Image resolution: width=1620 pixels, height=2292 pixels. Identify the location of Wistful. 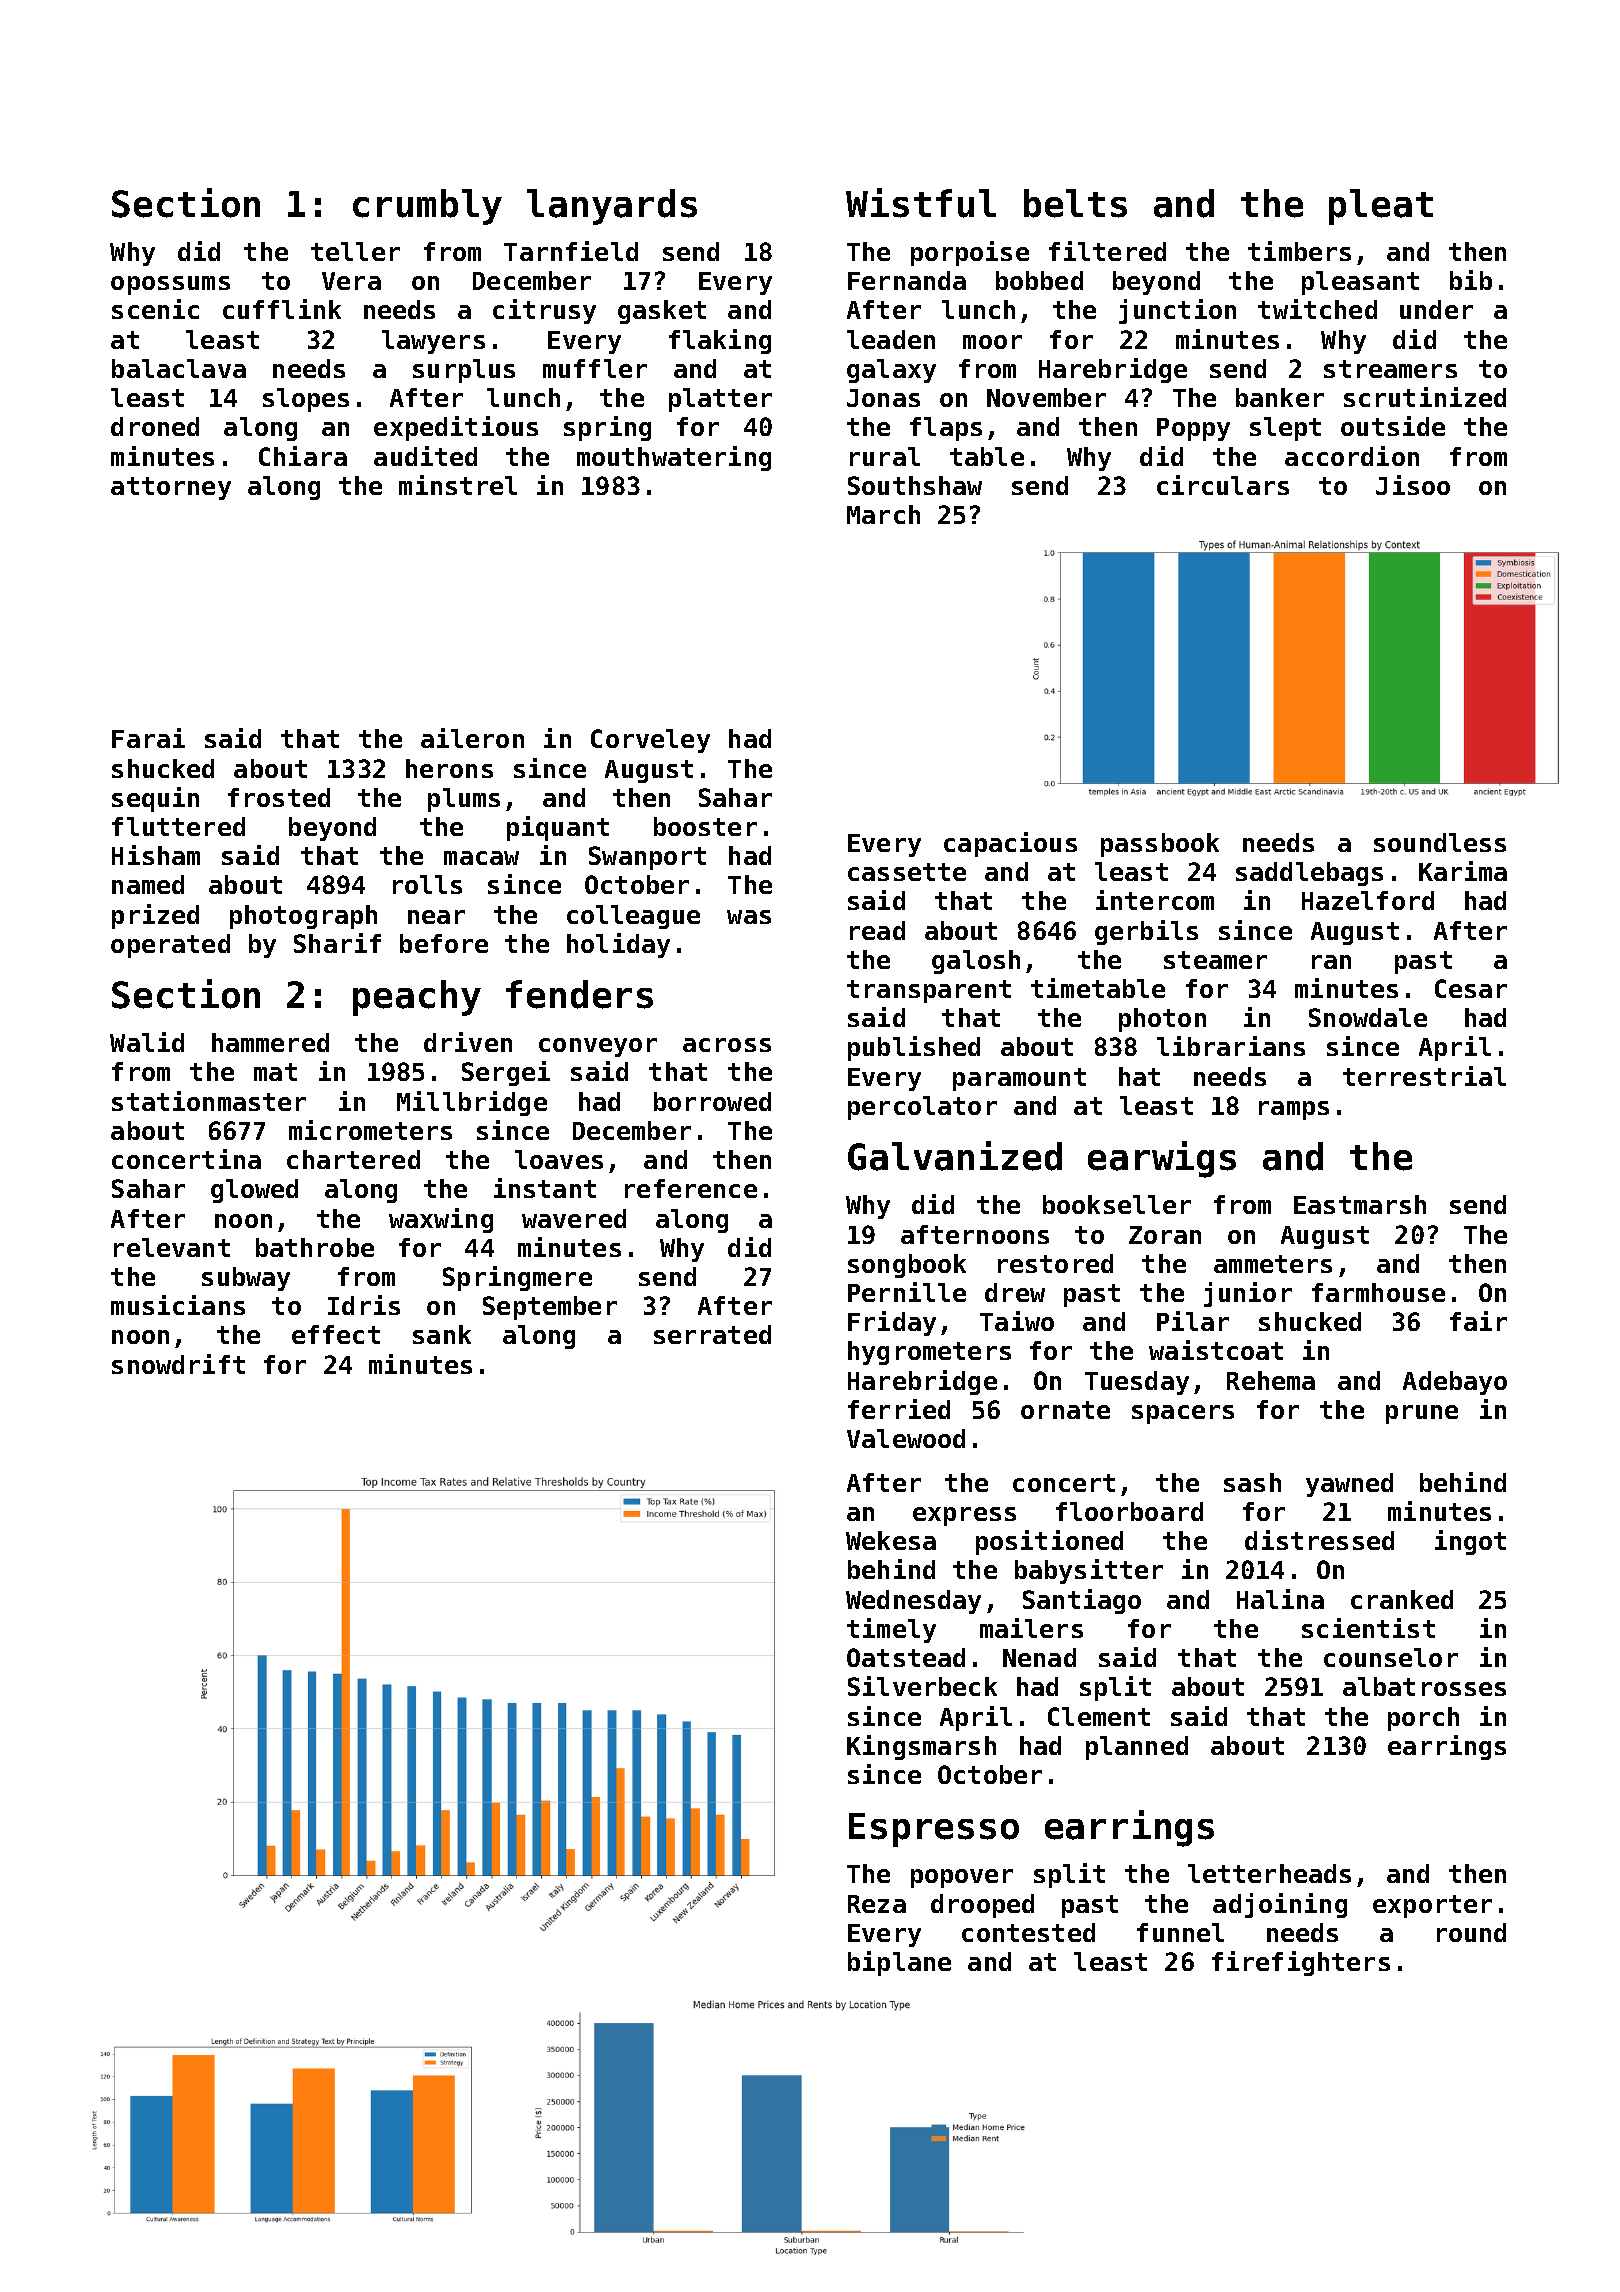
(921, 203).
